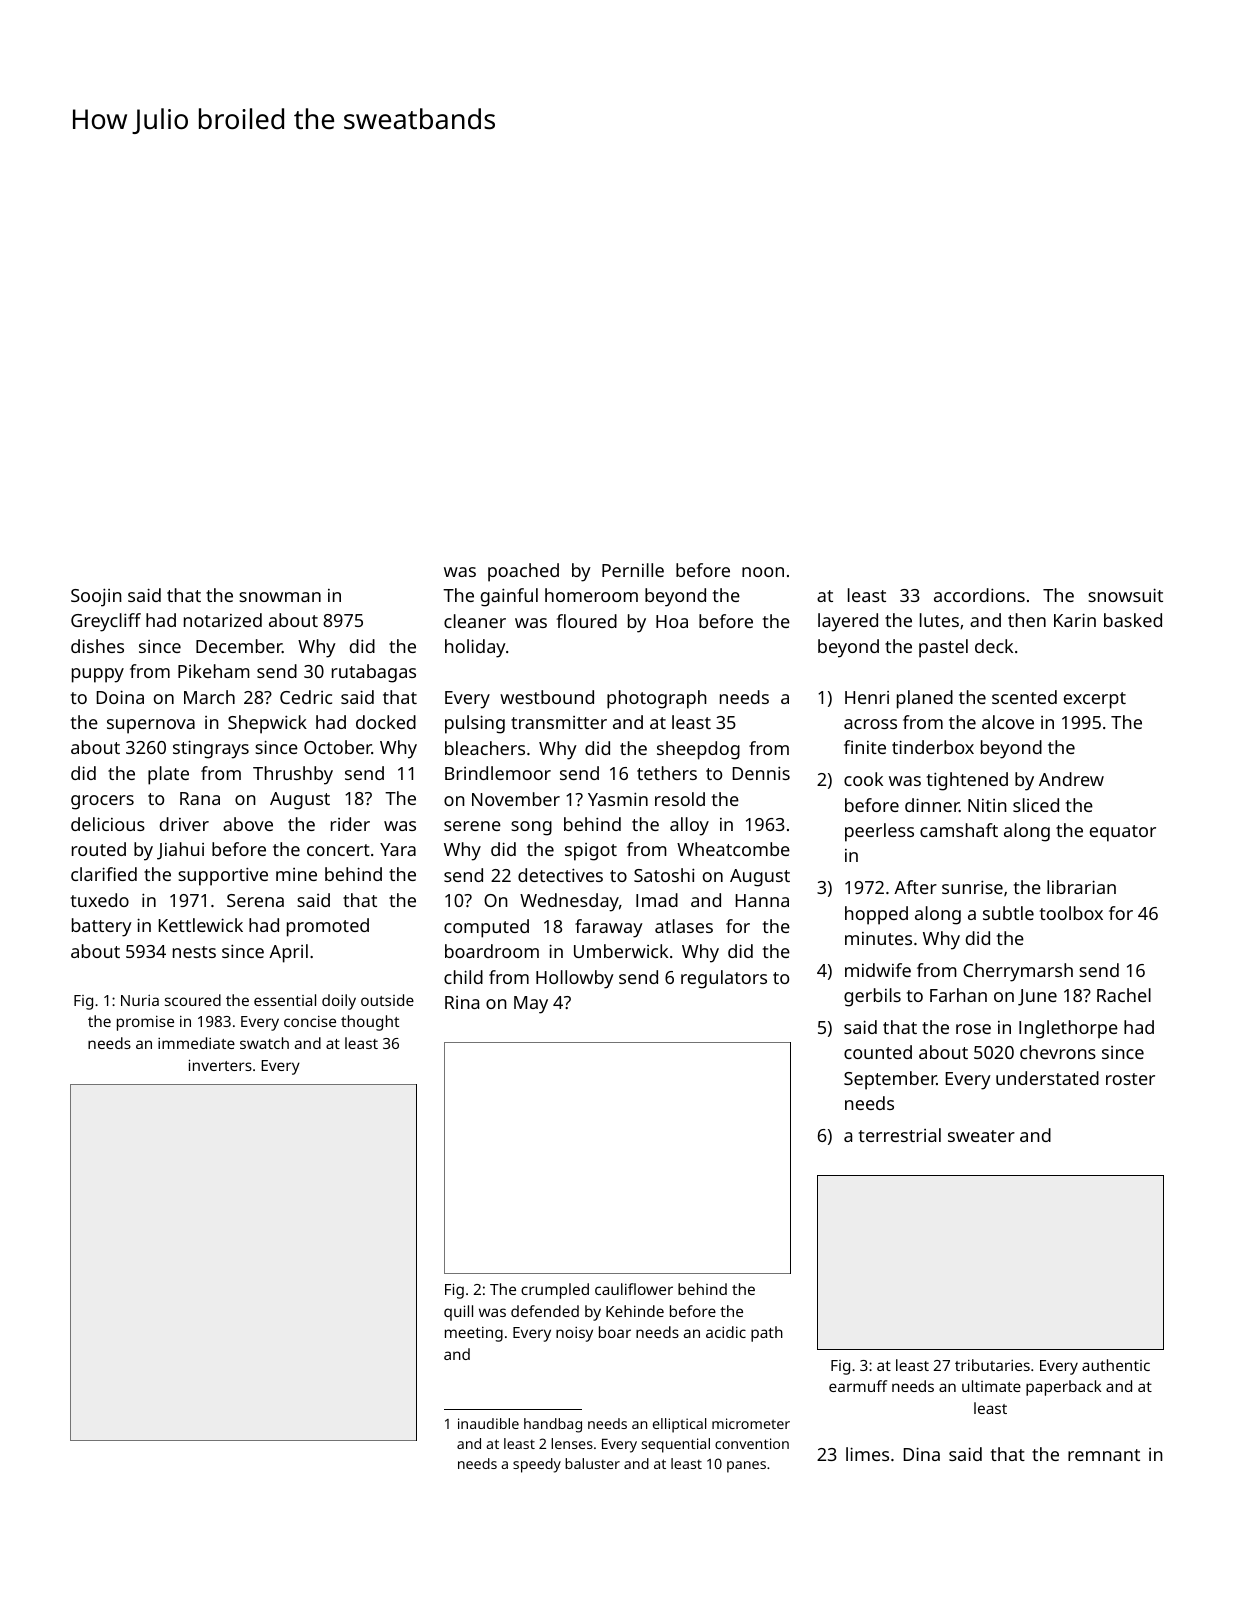 The image size is (1234, 1597). What do you see at coordinates (553, 1425) in the screenshot?
I see `handbag` at bounding box center [553, 1425].
